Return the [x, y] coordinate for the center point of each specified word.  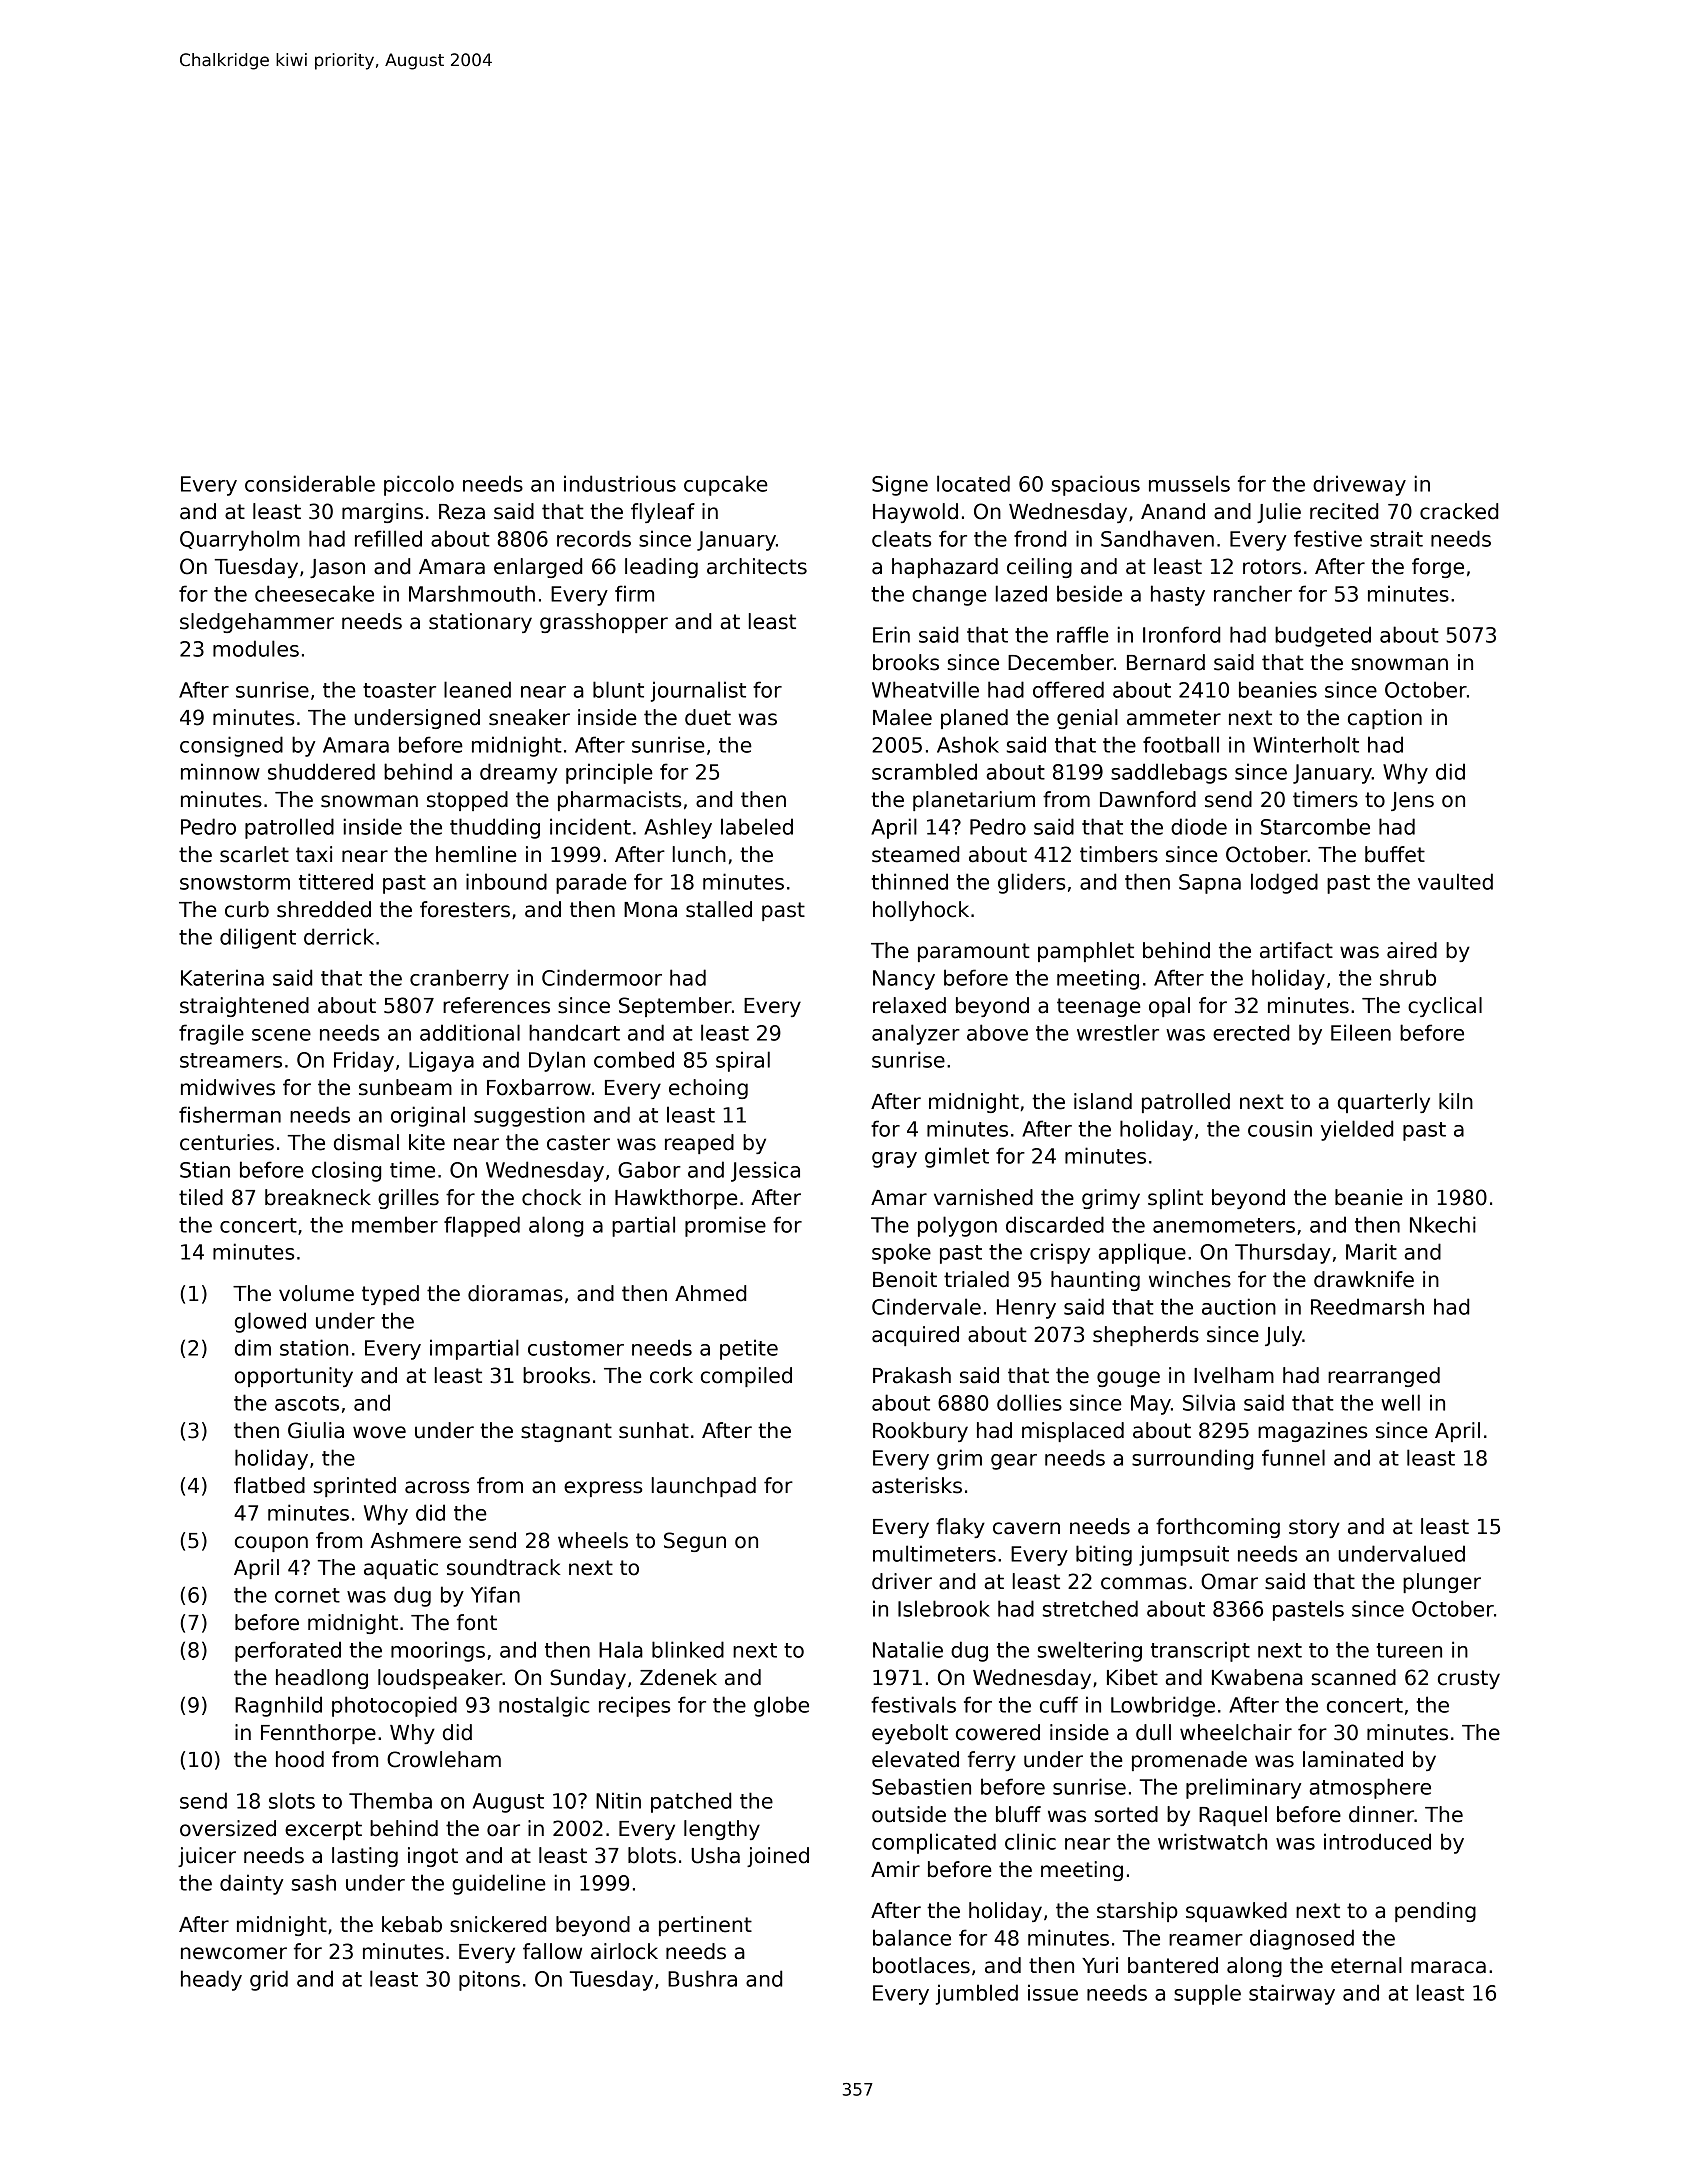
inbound [506, 881]
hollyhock [921, 911]
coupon [271, 1544]
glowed [270, 1322]
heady [211, 1980]
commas [1144, 1583]
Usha [716, 1855]
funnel [1293, 1457]
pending [1435, 1912]
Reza [462, 512]
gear [1014, 1462]
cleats [901, 538]
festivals [913, 1704]
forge [1438, 568]
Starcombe [1315, 826]
